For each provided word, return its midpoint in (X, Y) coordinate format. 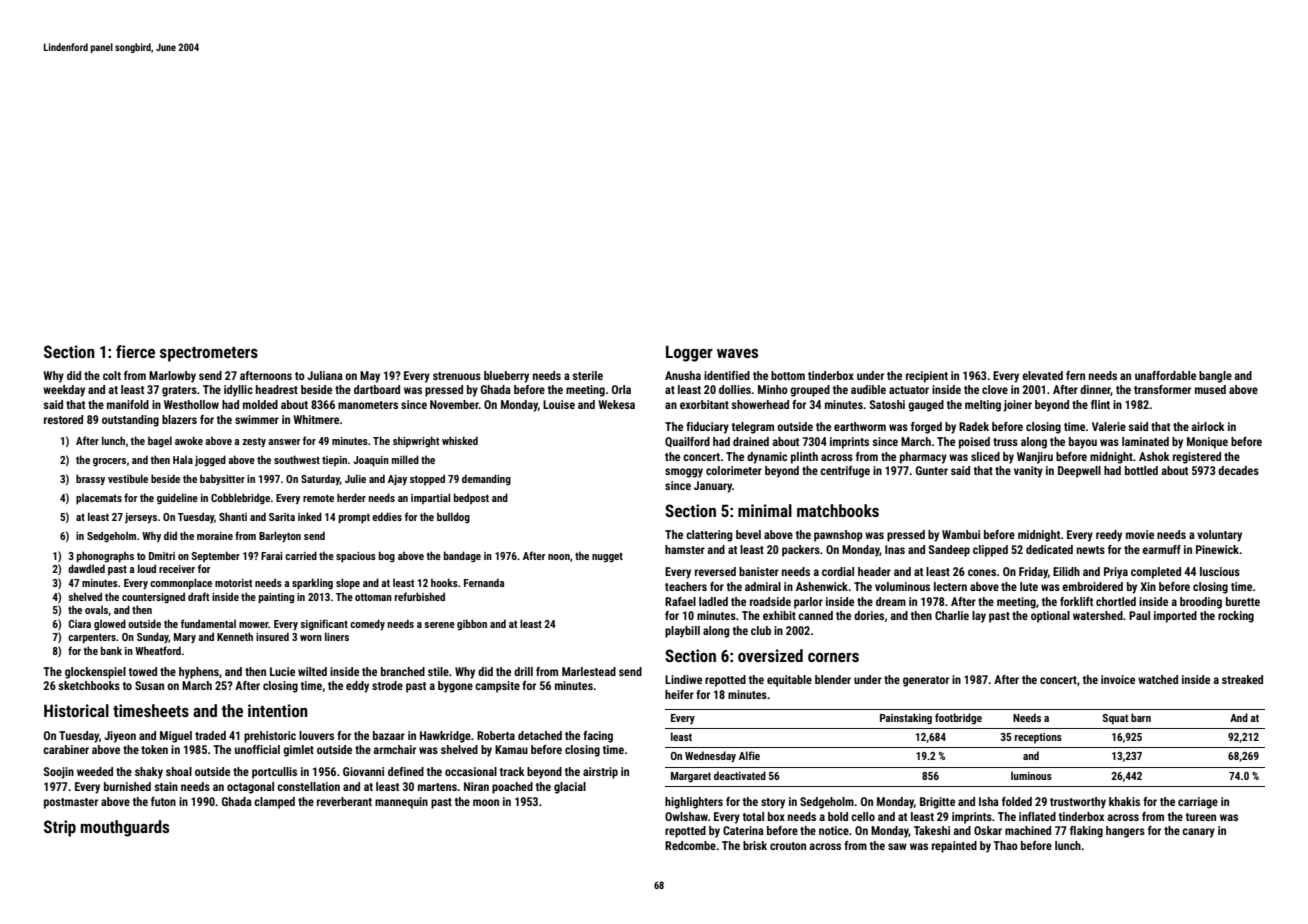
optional (1050, 617)
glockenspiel (95, 673)
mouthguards (125, 828)
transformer (1162, 389)
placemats (99, 499)
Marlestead (589, 671)
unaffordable (1165, 375)
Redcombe (690, 845)
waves (737, 353)
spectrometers (209, 354)
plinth (804, 458)
